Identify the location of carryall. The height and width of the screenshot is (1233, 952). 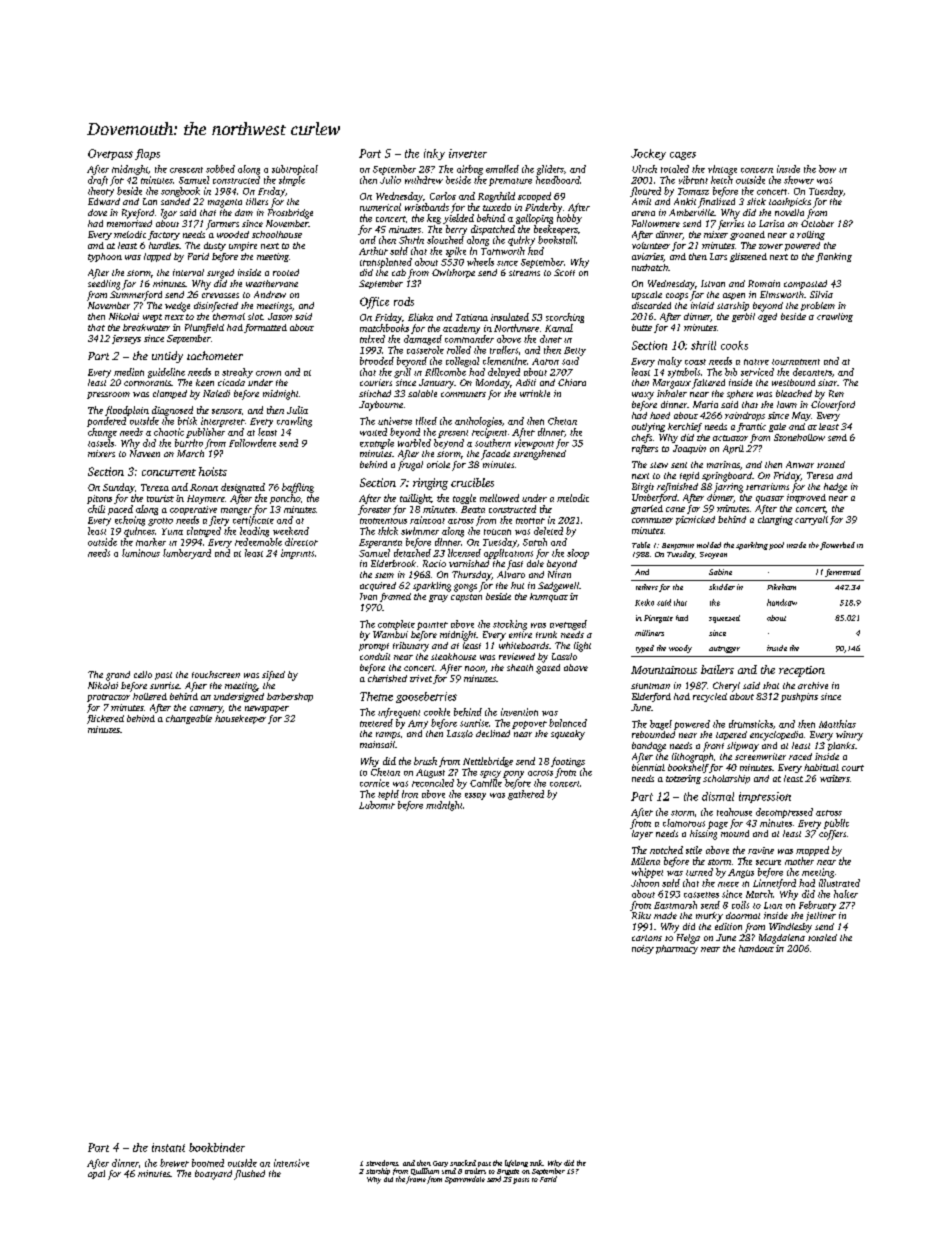
(811, 520).
